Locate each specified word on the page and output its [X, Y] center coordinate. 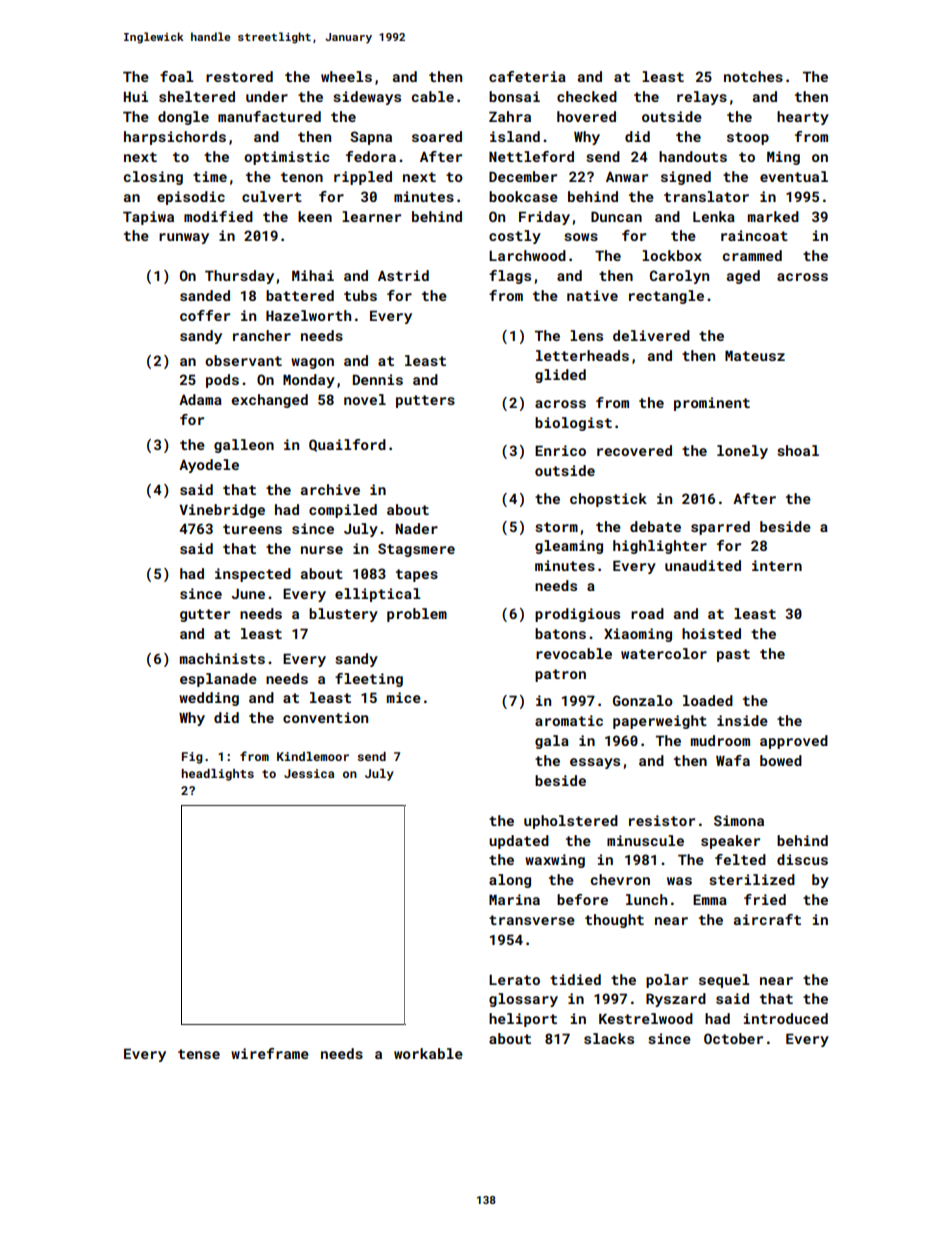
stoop [748, 138]
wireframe [270, 1053]
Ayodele [209, 466]
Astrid [403, 275]
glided [560, 376]
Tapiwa [148, 218]
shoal [798, 450]
